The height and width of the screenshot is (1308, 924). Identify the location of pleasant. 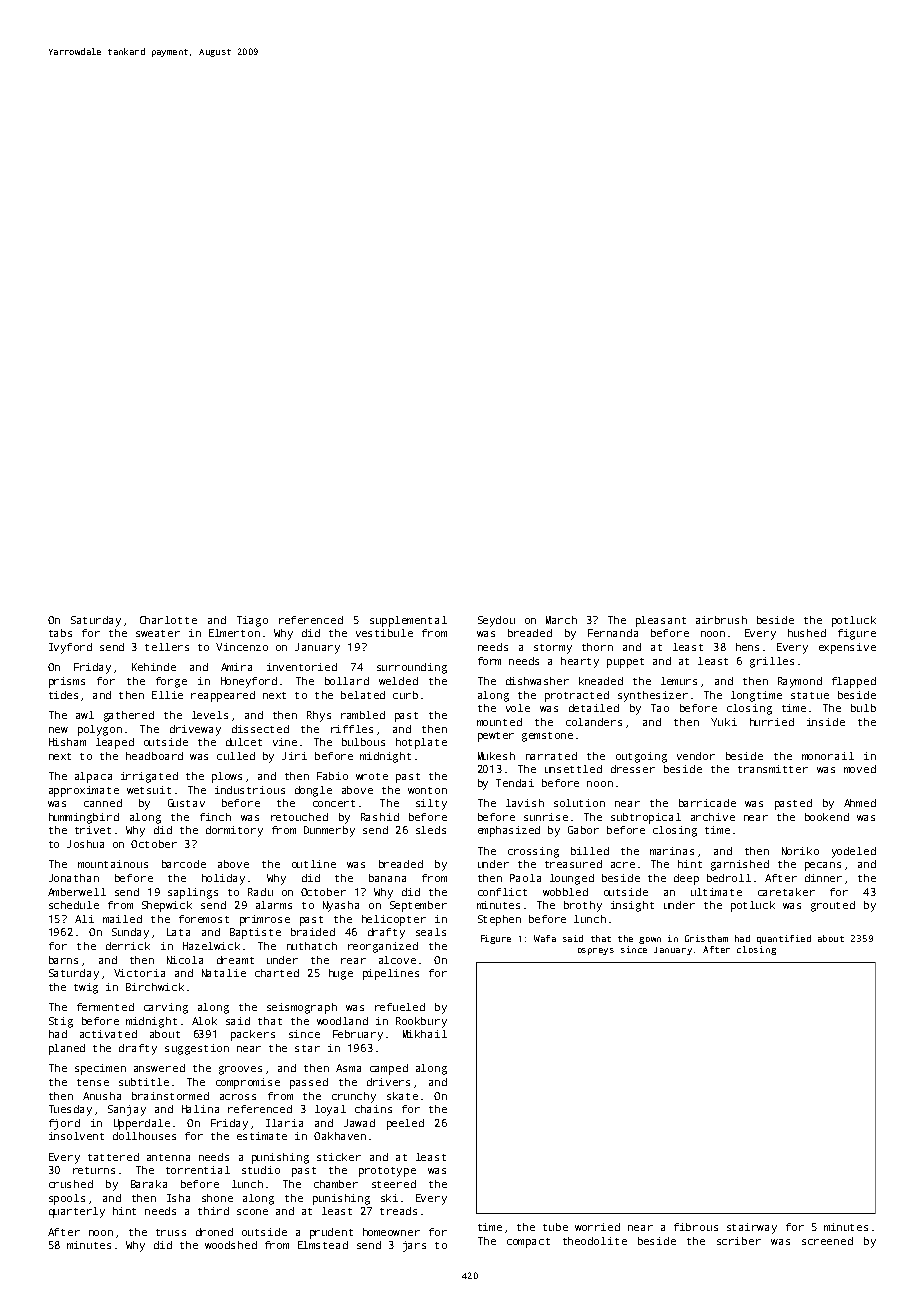
(661, 621).
